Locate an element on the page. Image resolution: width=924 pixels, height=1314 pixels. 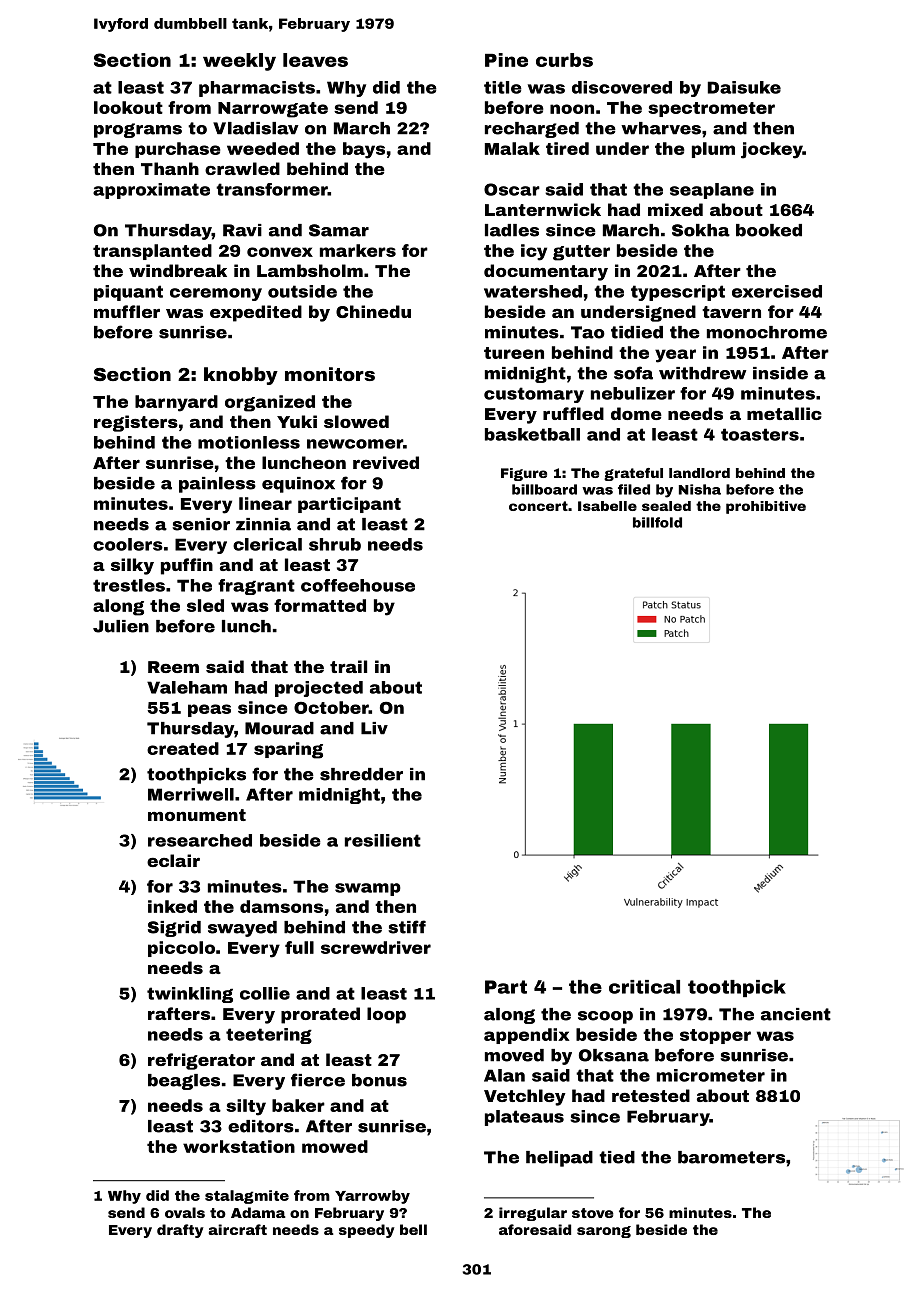
tureen is located at coordinates (514, 353).
